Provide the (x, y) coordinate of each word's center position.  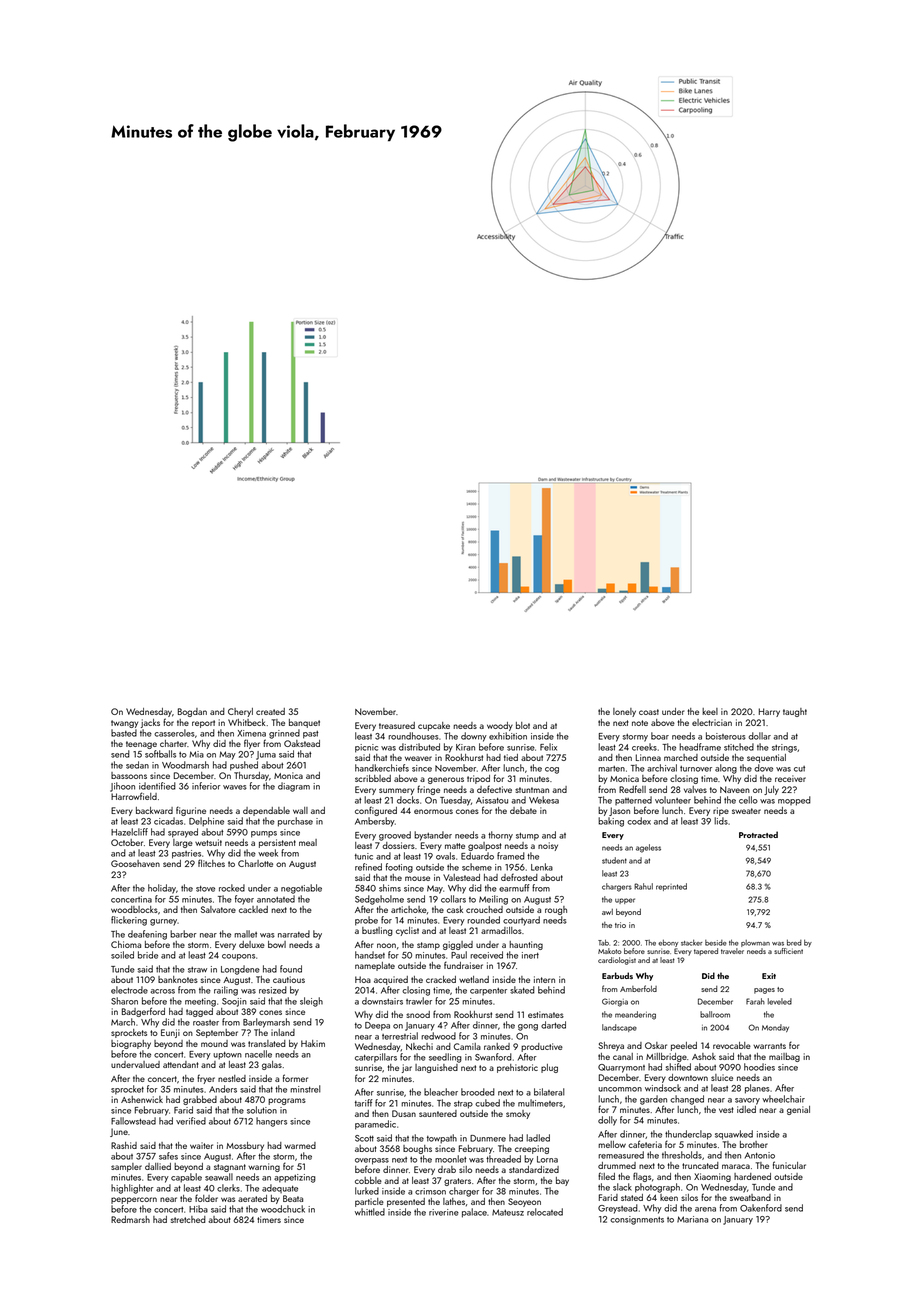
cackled (253, 909)
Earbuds (617, 975)
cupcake (434, 726)
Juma (266, 755)
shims (390, 888)
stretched (188, 1219)
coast (649, 712)
